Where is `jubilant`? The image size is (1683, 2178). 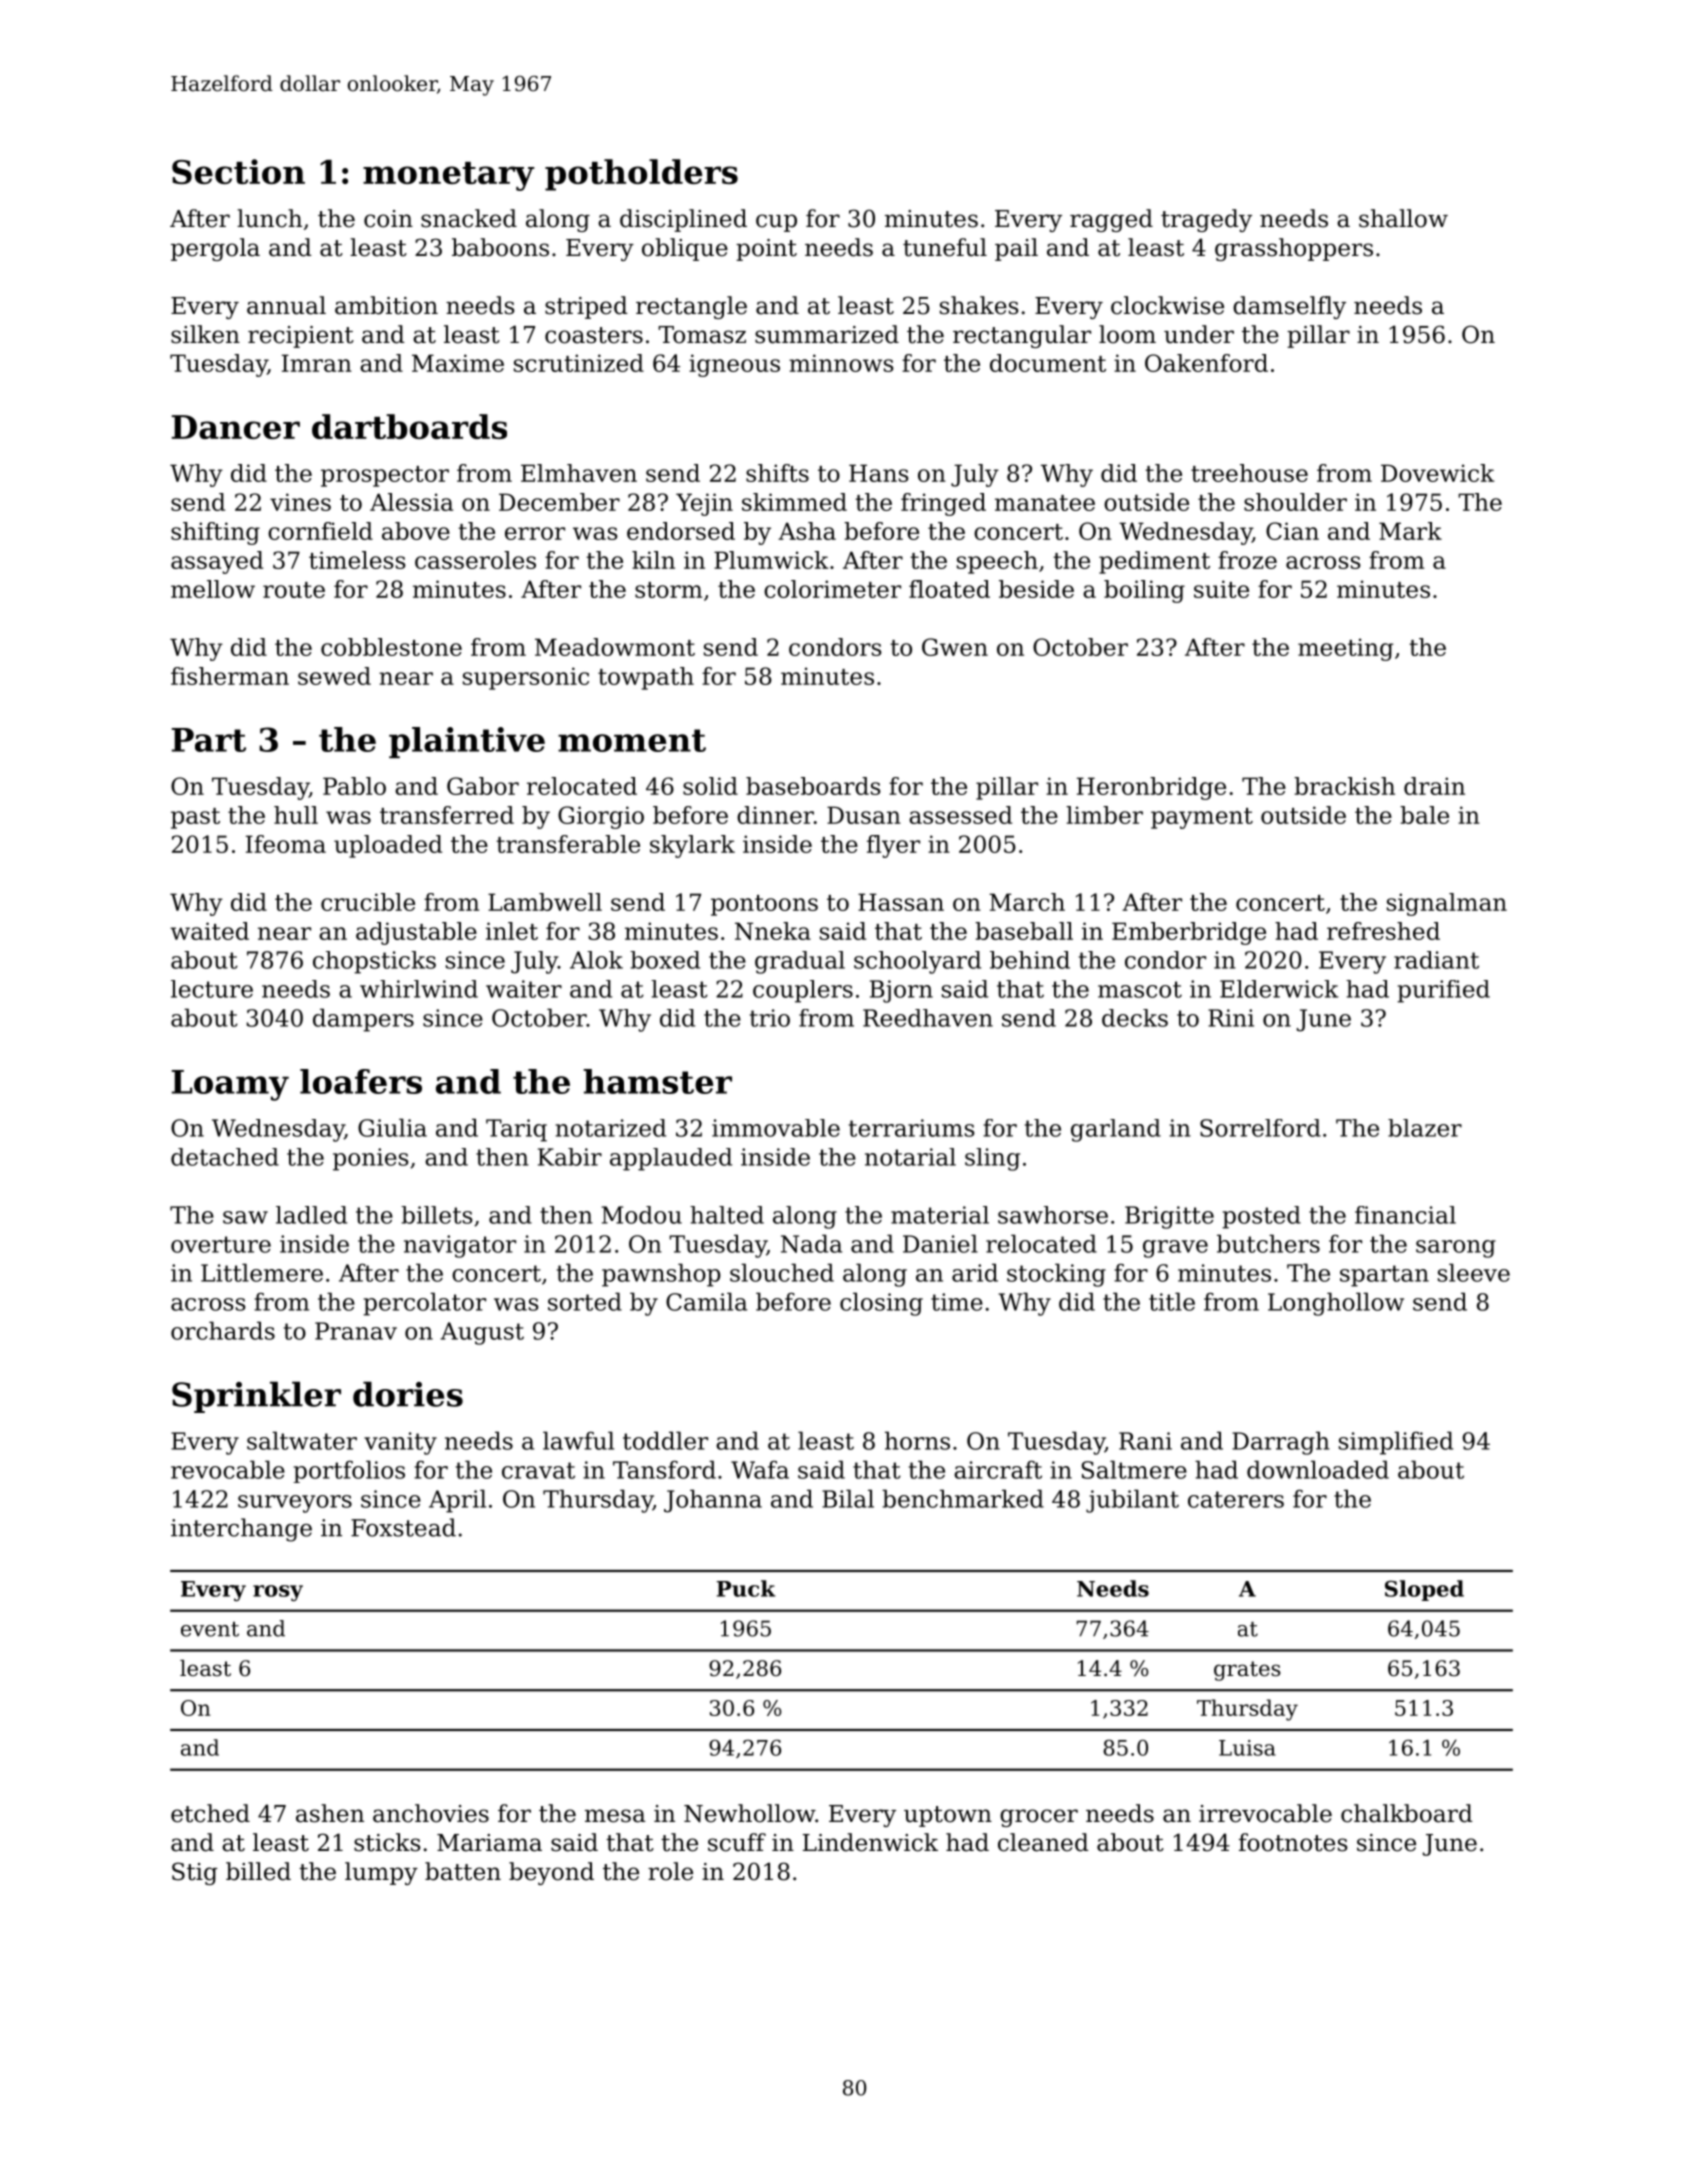
jubilant is located at coordinates (1132, 1501).
